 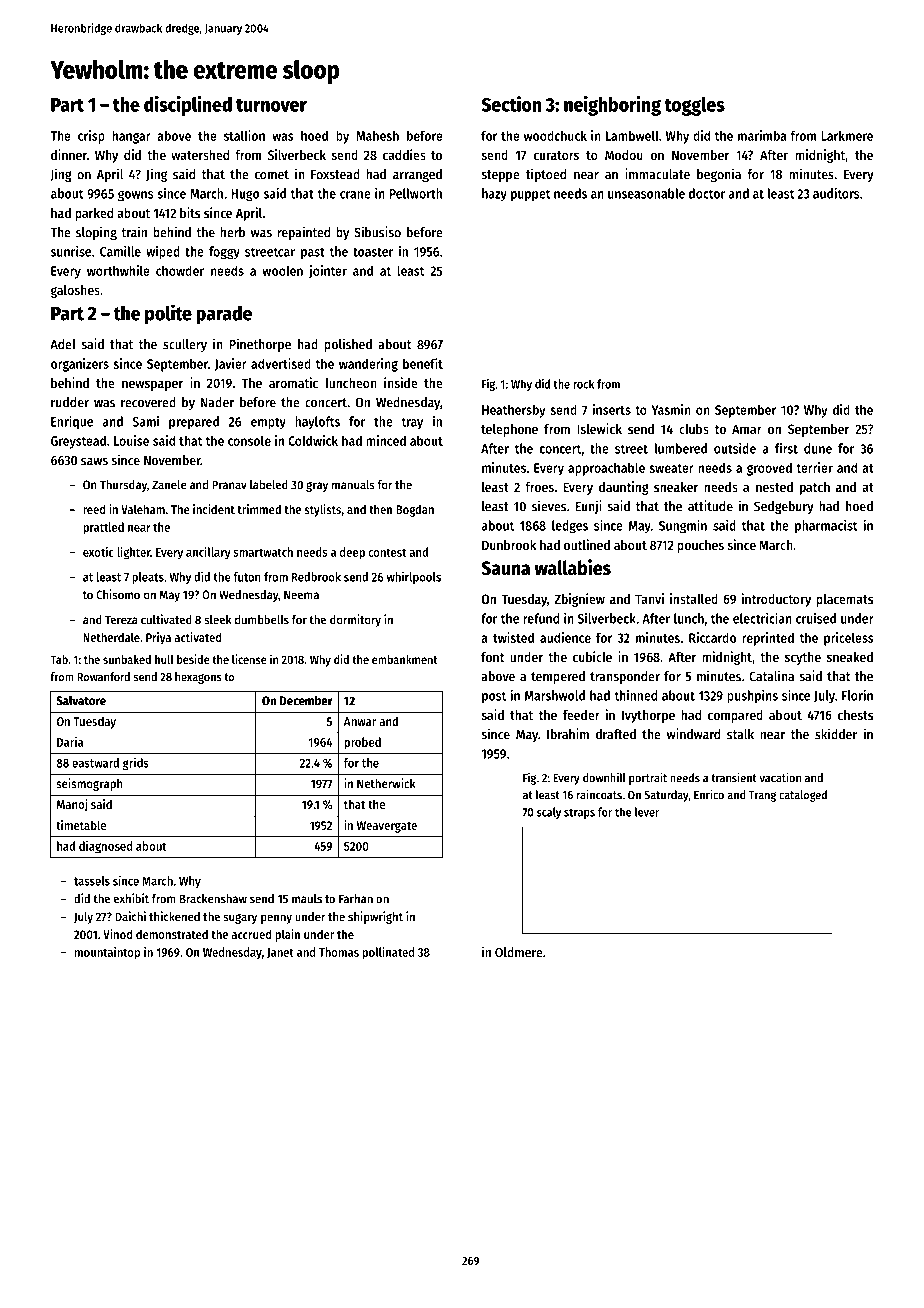 What do you see at coordinates (260, 345) in the image?
I see `Pinethorpe` at bounding box center [260, 345].
